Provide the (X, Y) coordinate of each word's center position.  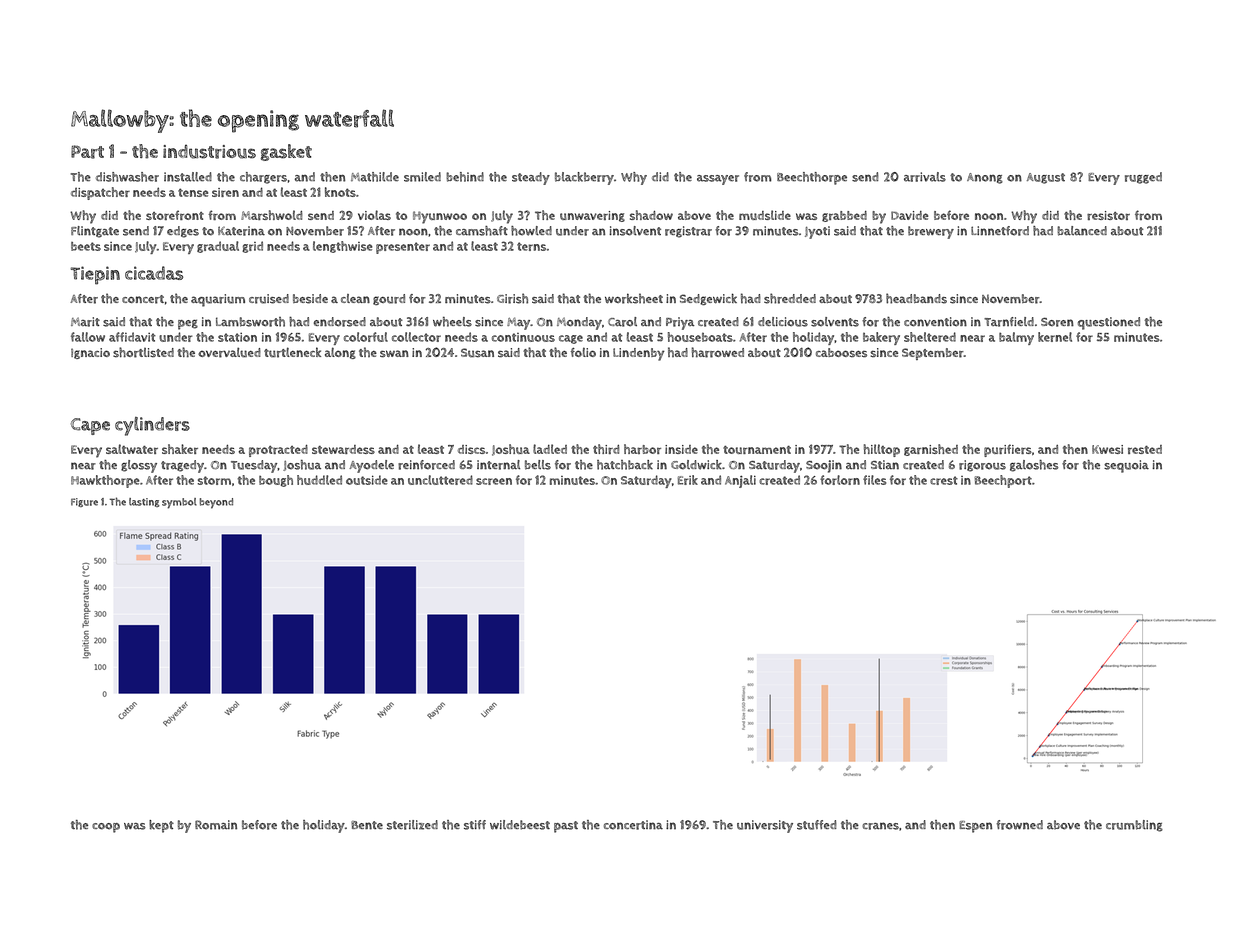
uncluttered (440, 480)
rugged (1143, 178)
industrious (209, 151)
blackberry (584, 178)
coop (106, 828)
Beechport (1003, 481)
